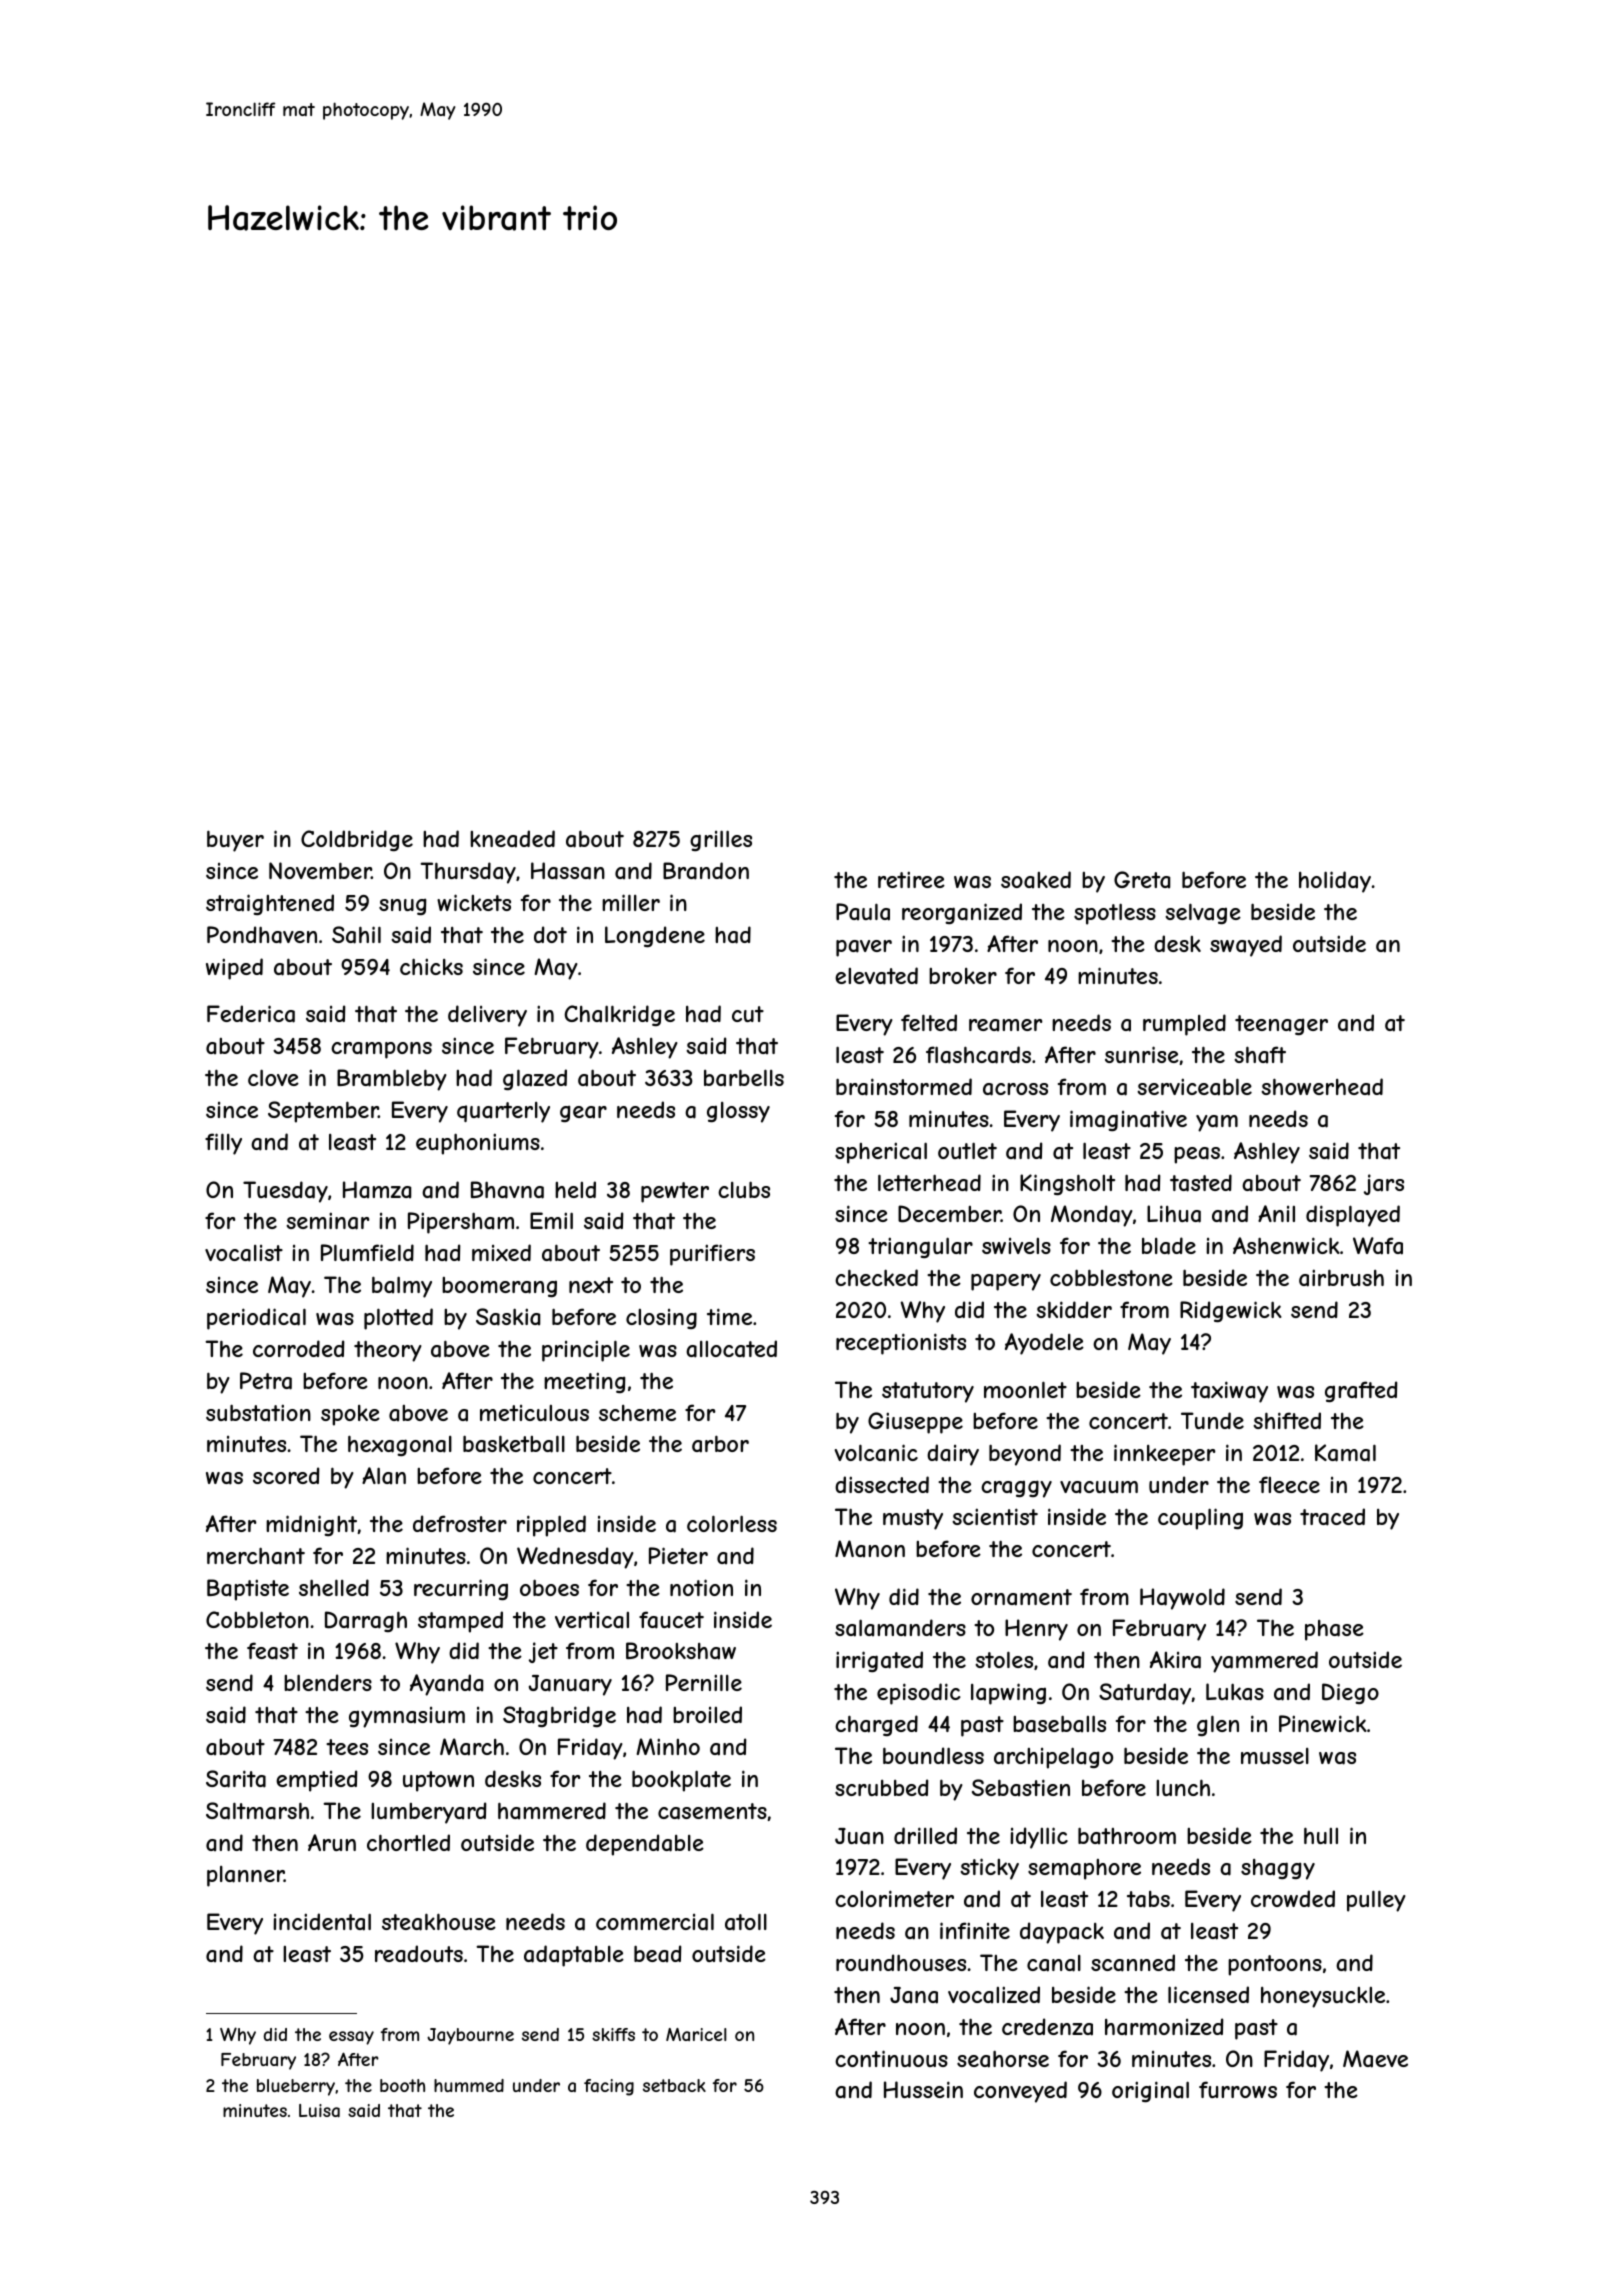 Image resolution: width=1620 pixels, height=2292 pixels. Describe the element at coordinates (914, 1995) in the image. I see `Jana` at that location.
